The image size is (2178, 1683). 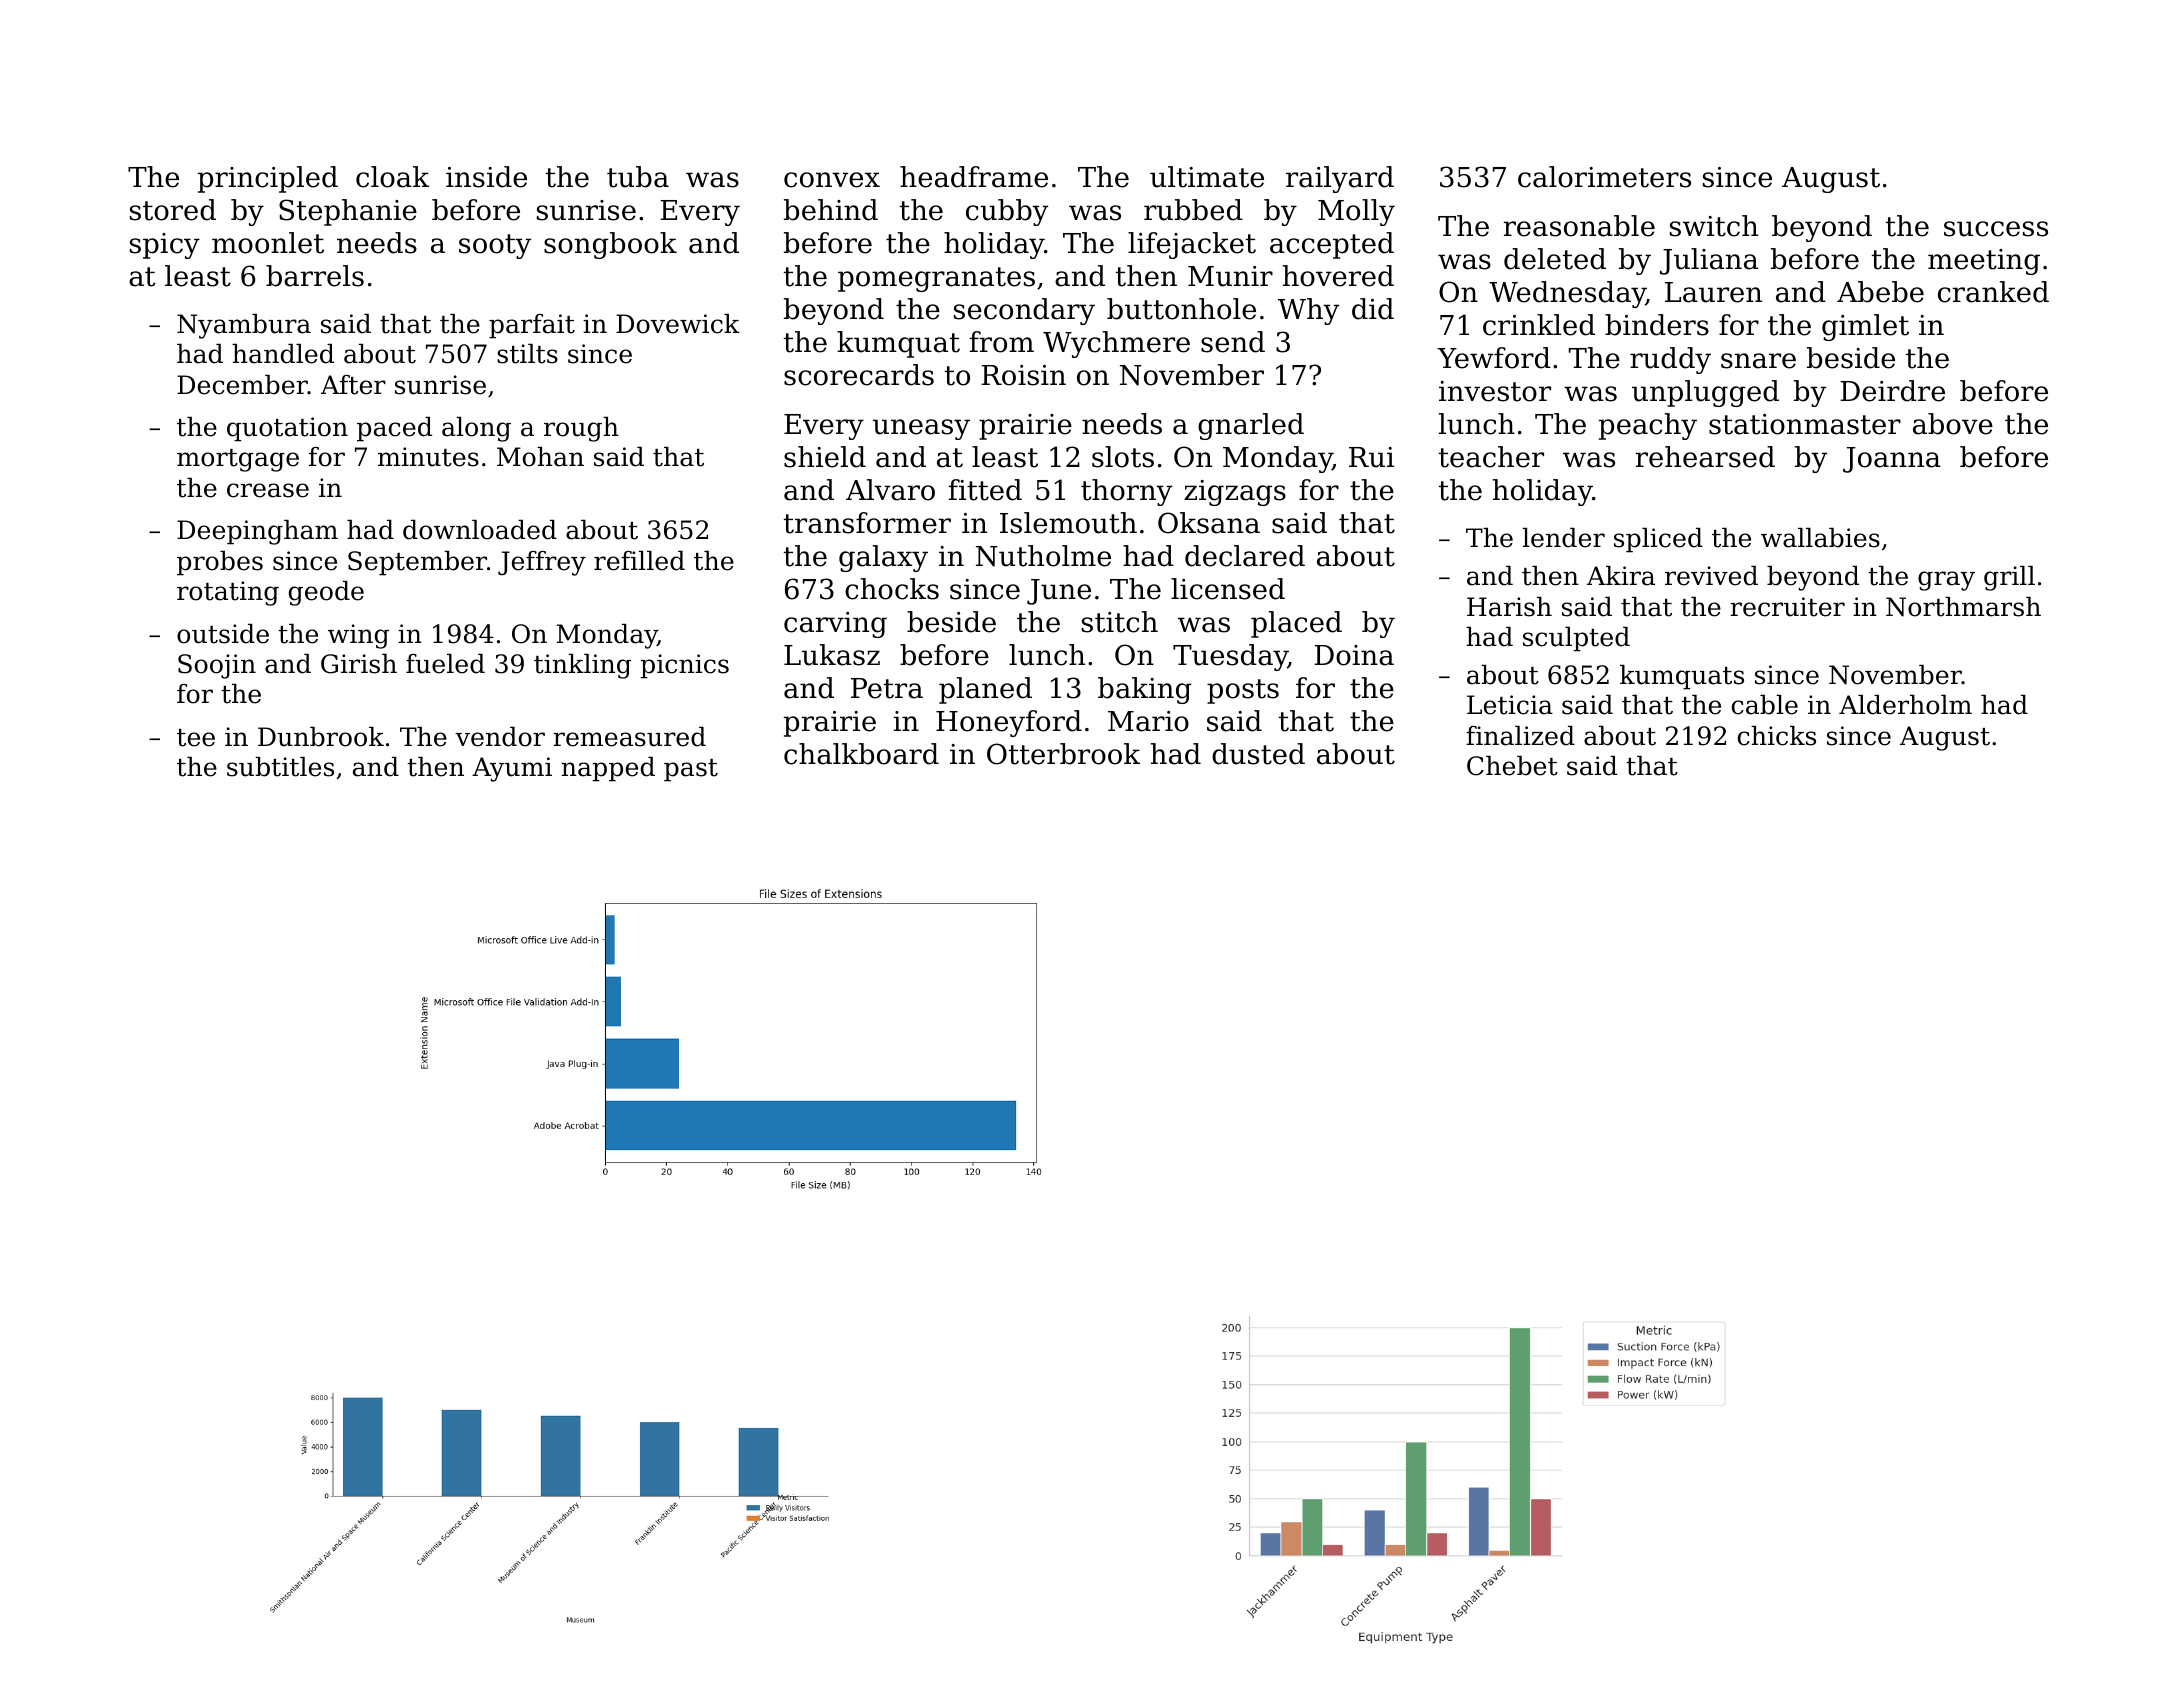 What do you see at coordinates (1765, 705) in the screenshot?
I see `cable` at bounding box center [1765, 705].
